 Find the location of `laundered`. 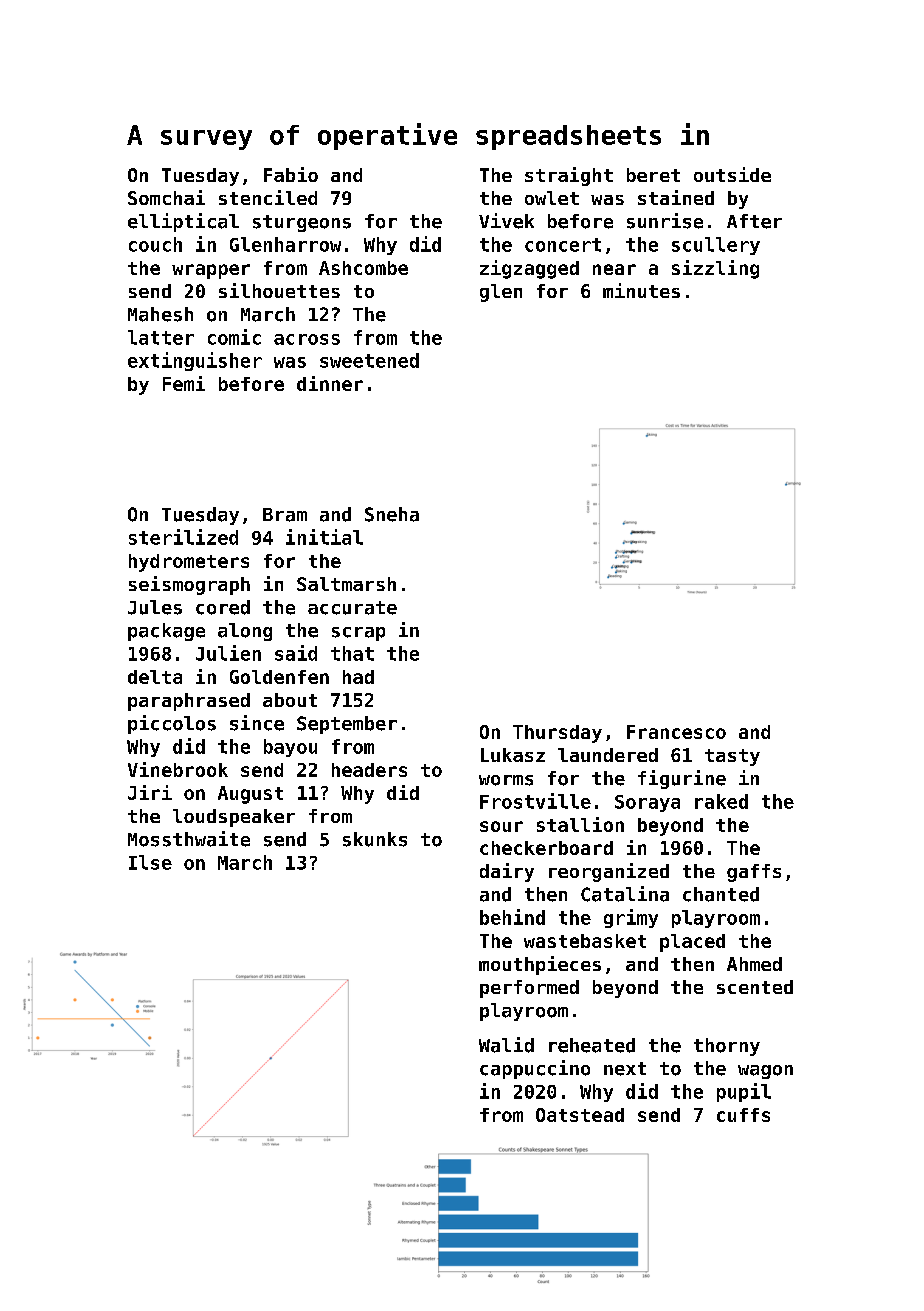

laundered is located at coordinates (608, 755).
